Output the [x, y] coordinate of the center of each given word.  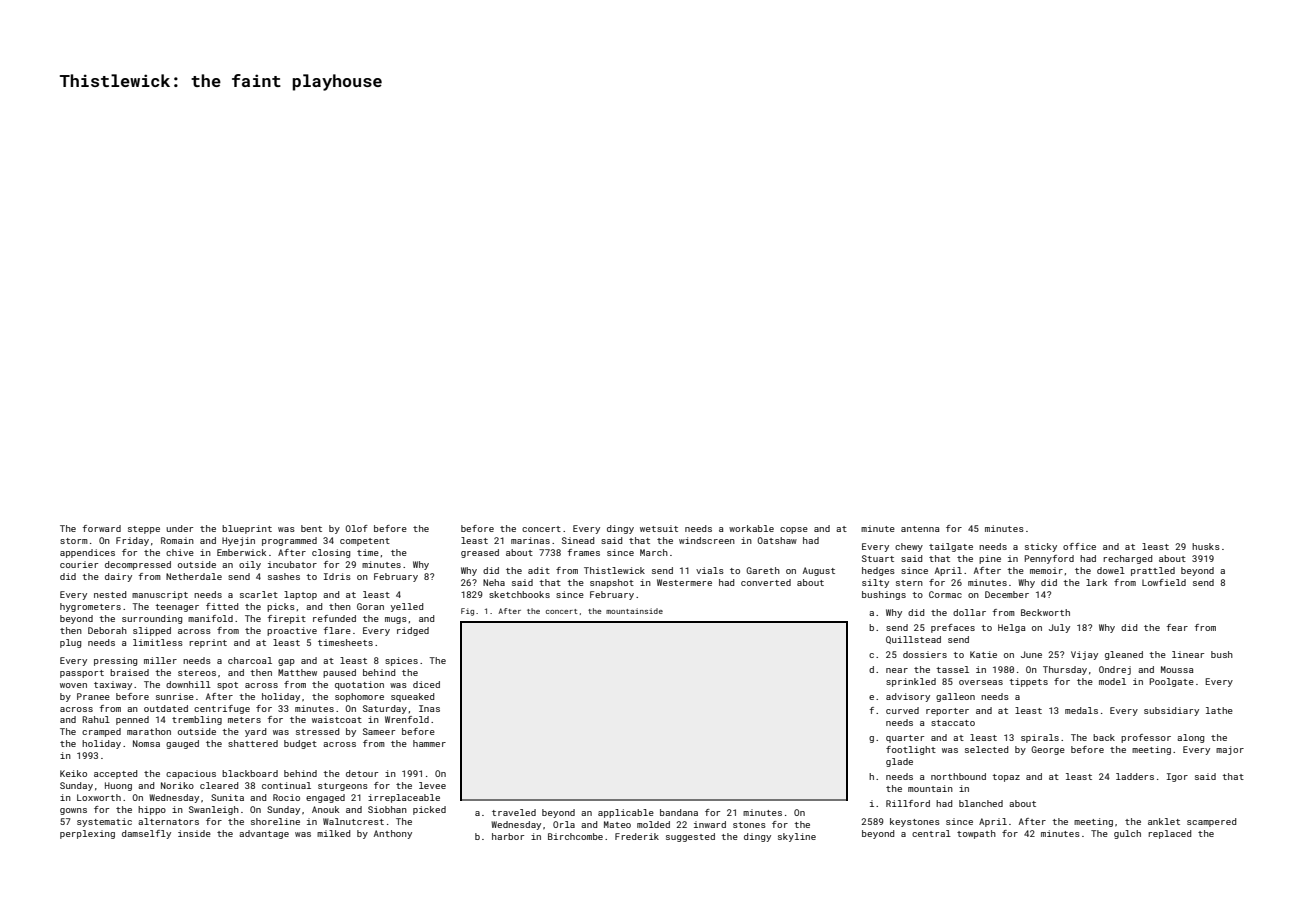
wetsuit [659, 528]
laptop [300, 595]
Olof [356, 528]
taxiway [113, 685]
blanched [981, 803]
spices [401, 661]
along [1190, 738]
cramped [101, 732]
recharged [1127, 559]
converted [766, 582]
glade [899, 762]
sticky [1041, 547]
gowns [73, 811]
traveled [514, 812]
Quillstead [913, 640]
